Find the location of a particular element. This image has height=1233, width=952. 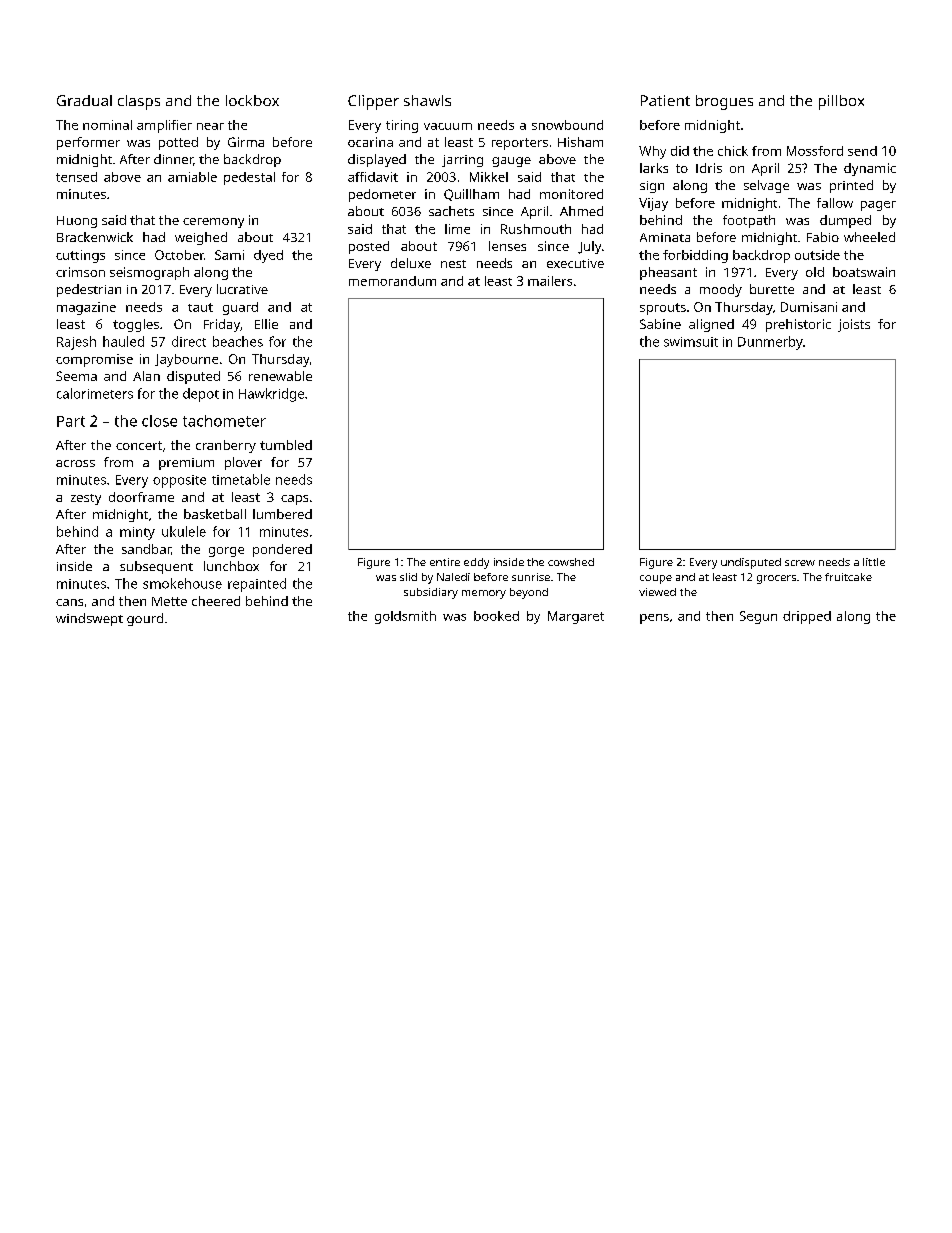

performer is located at coordinates (88, 143).
